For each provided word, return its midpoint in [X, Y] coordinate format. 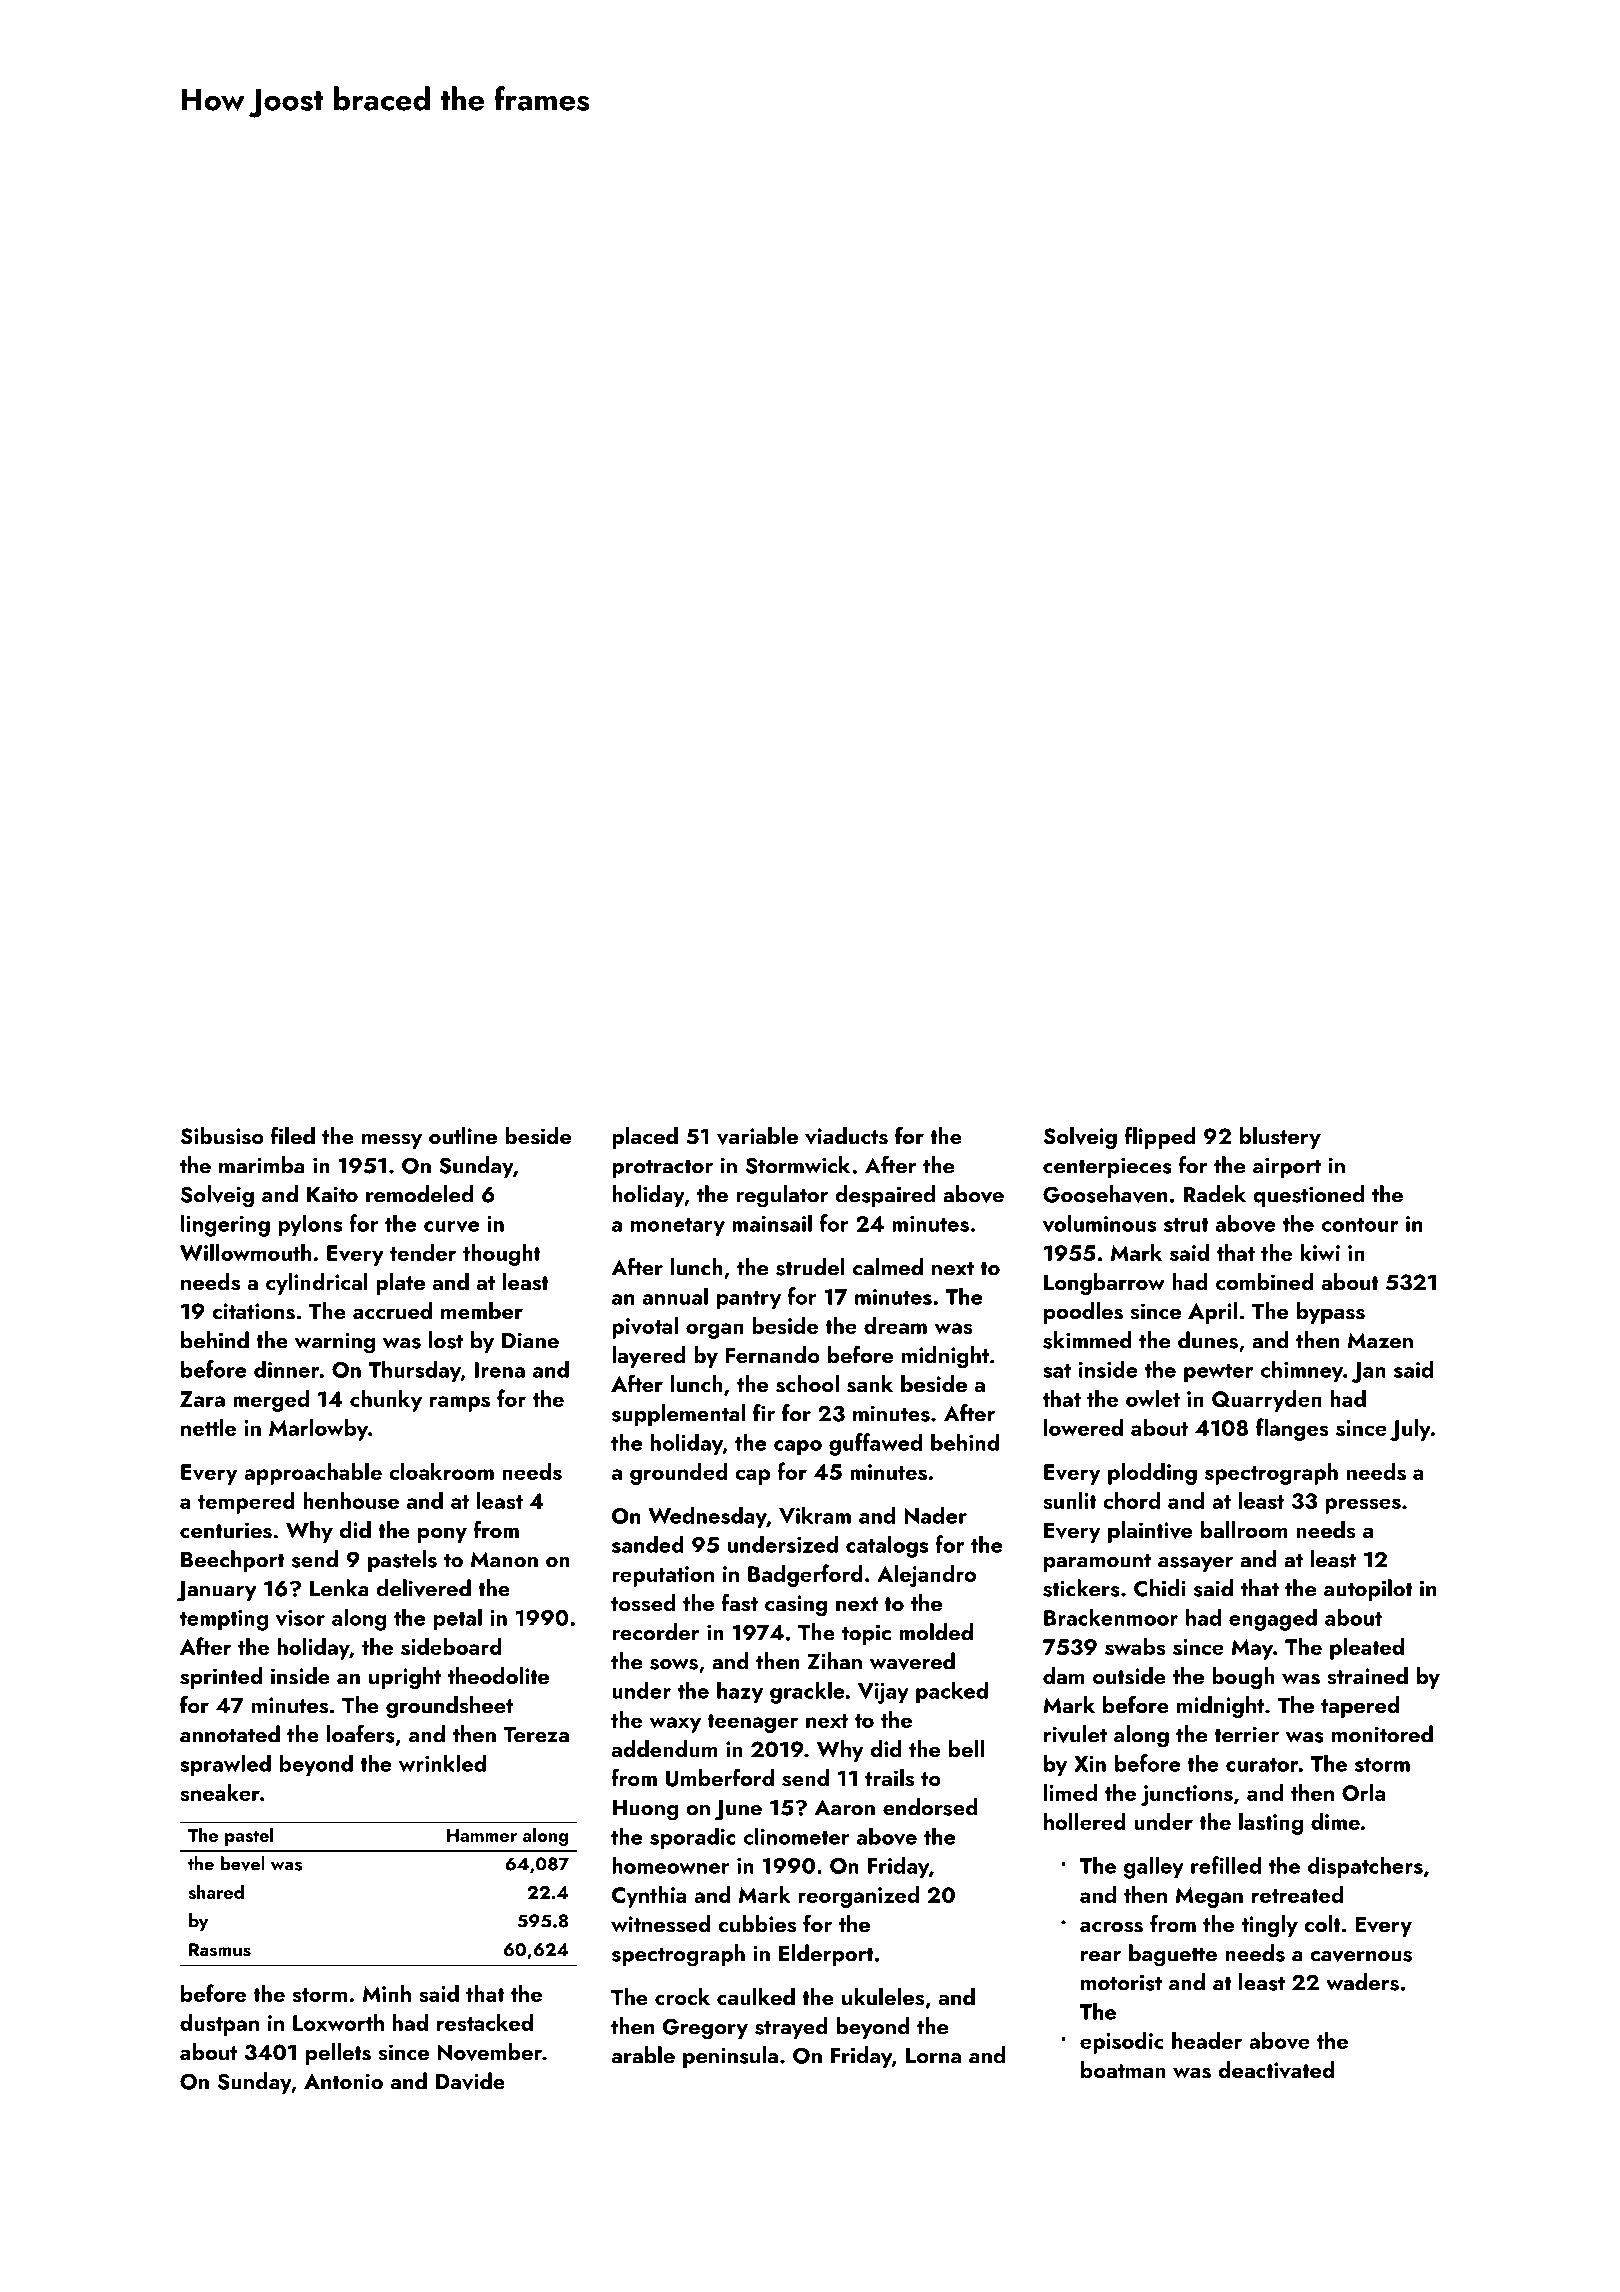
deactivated [1276, 2070]
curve [451, 1226]
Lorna [933, 2056]
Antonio [343, 2081]
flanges [1292, 1429]
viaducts [846, 1136]
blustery [1280, 1138]
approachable [313, 1474]
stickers [1081, 1588]
